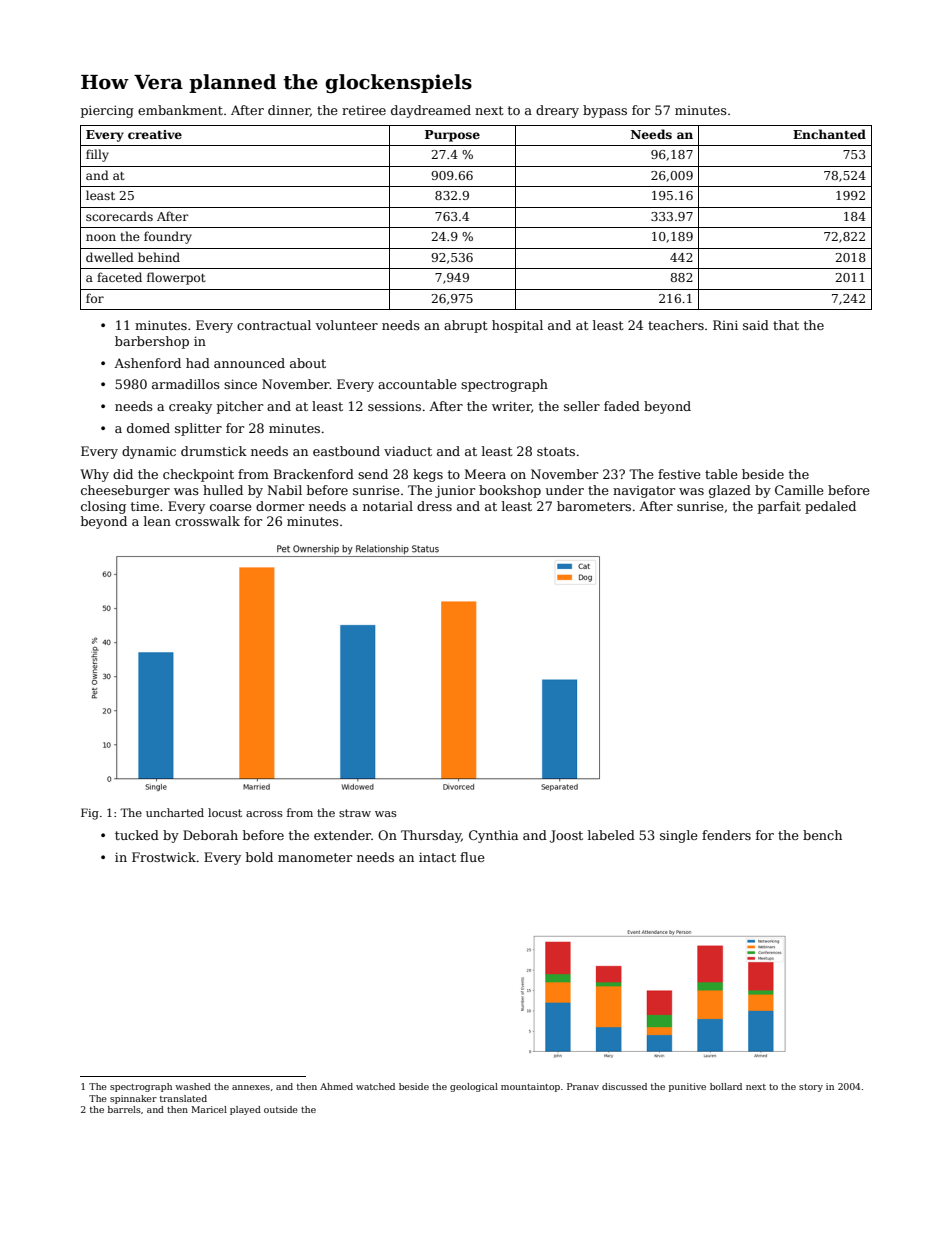 Image resolution: width=952 pixels, height=1233 pixels. I want to click on Frostwick, so click(164, 857).
